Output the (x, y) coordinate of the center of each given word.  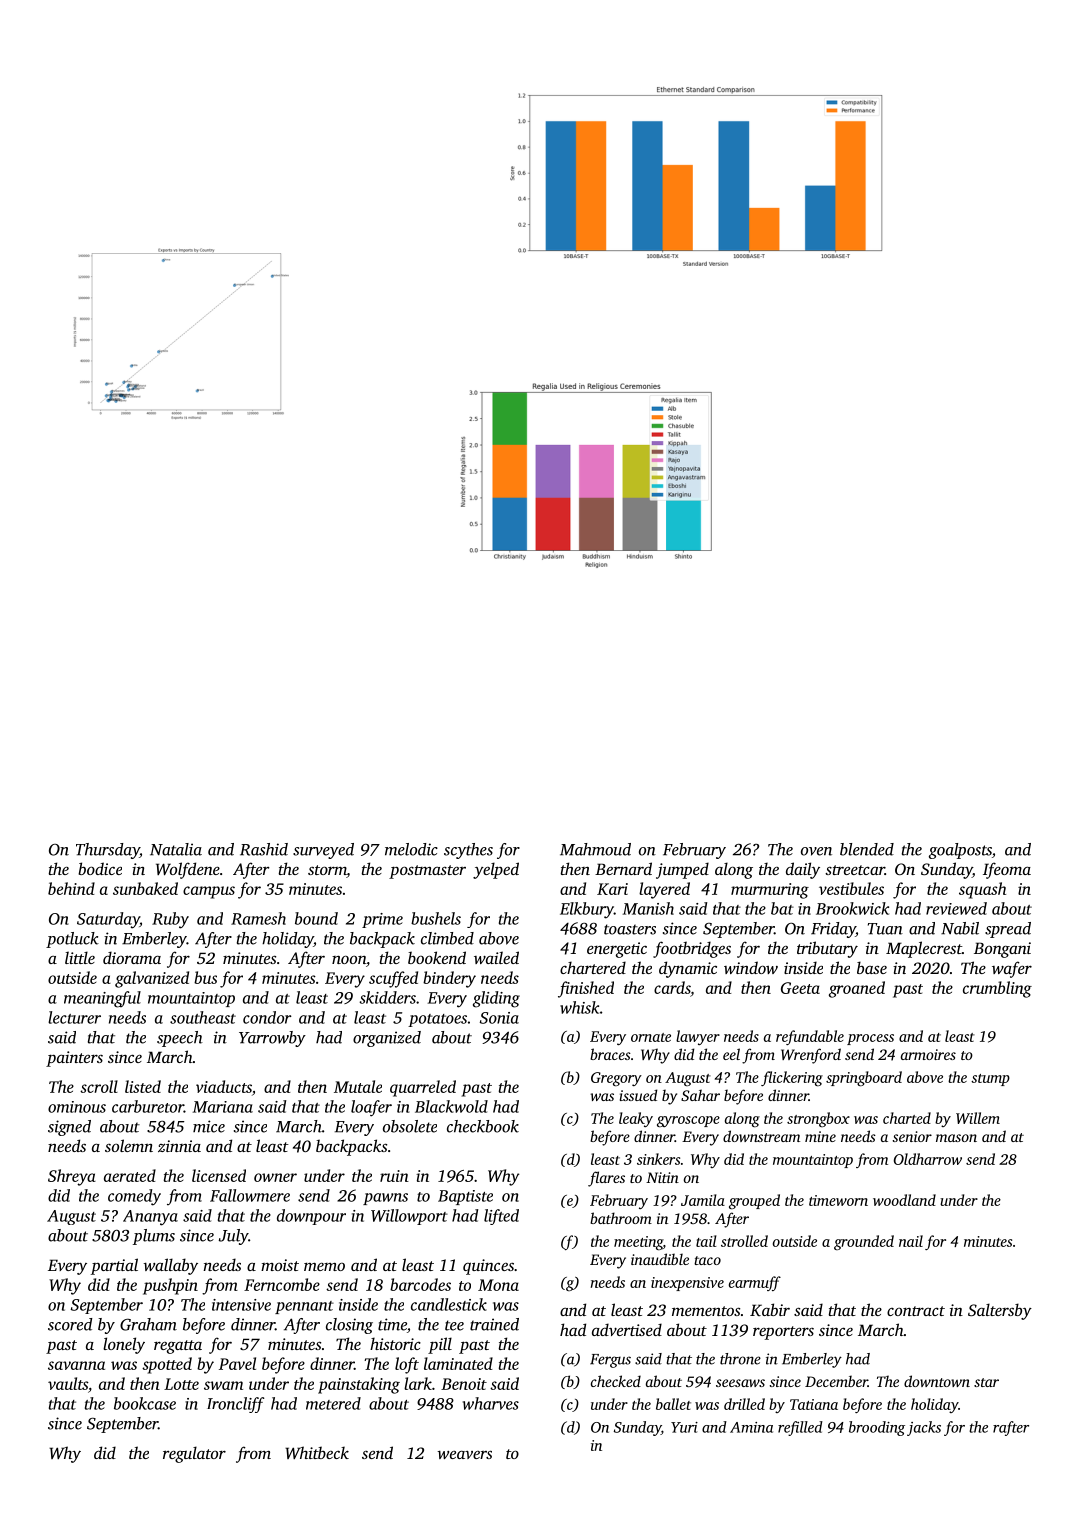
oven (816, 851)
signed (69, 1128)
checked (616, 1381)
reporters (783, 1333)
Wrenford (811, 1056)
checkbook (483, 1126)
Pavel (237, 1363)
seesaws (740, 1383)
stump (990, 1080)
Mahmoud (595, 849)
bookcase (145, 1403)
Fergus (610, 1361)
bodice (100, 868)
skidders (387, 997)
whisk (579, 1007)
